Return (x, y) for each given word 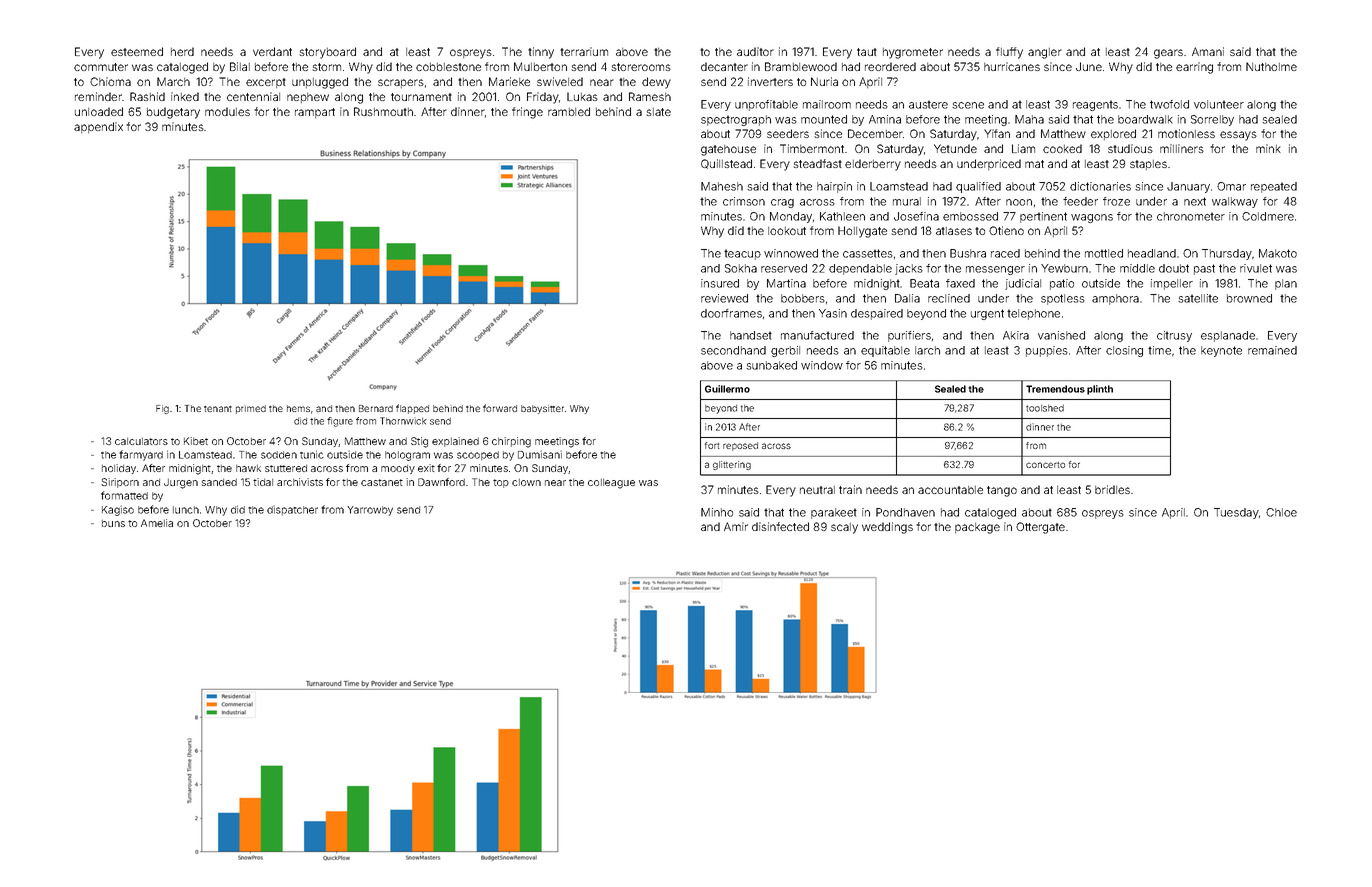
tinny (541, 53)
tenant (218, 409)
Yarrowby (370, 511)
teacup (742, 254)
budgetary (173, 113)
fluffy (1009, 53)
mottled (1104, 253)
